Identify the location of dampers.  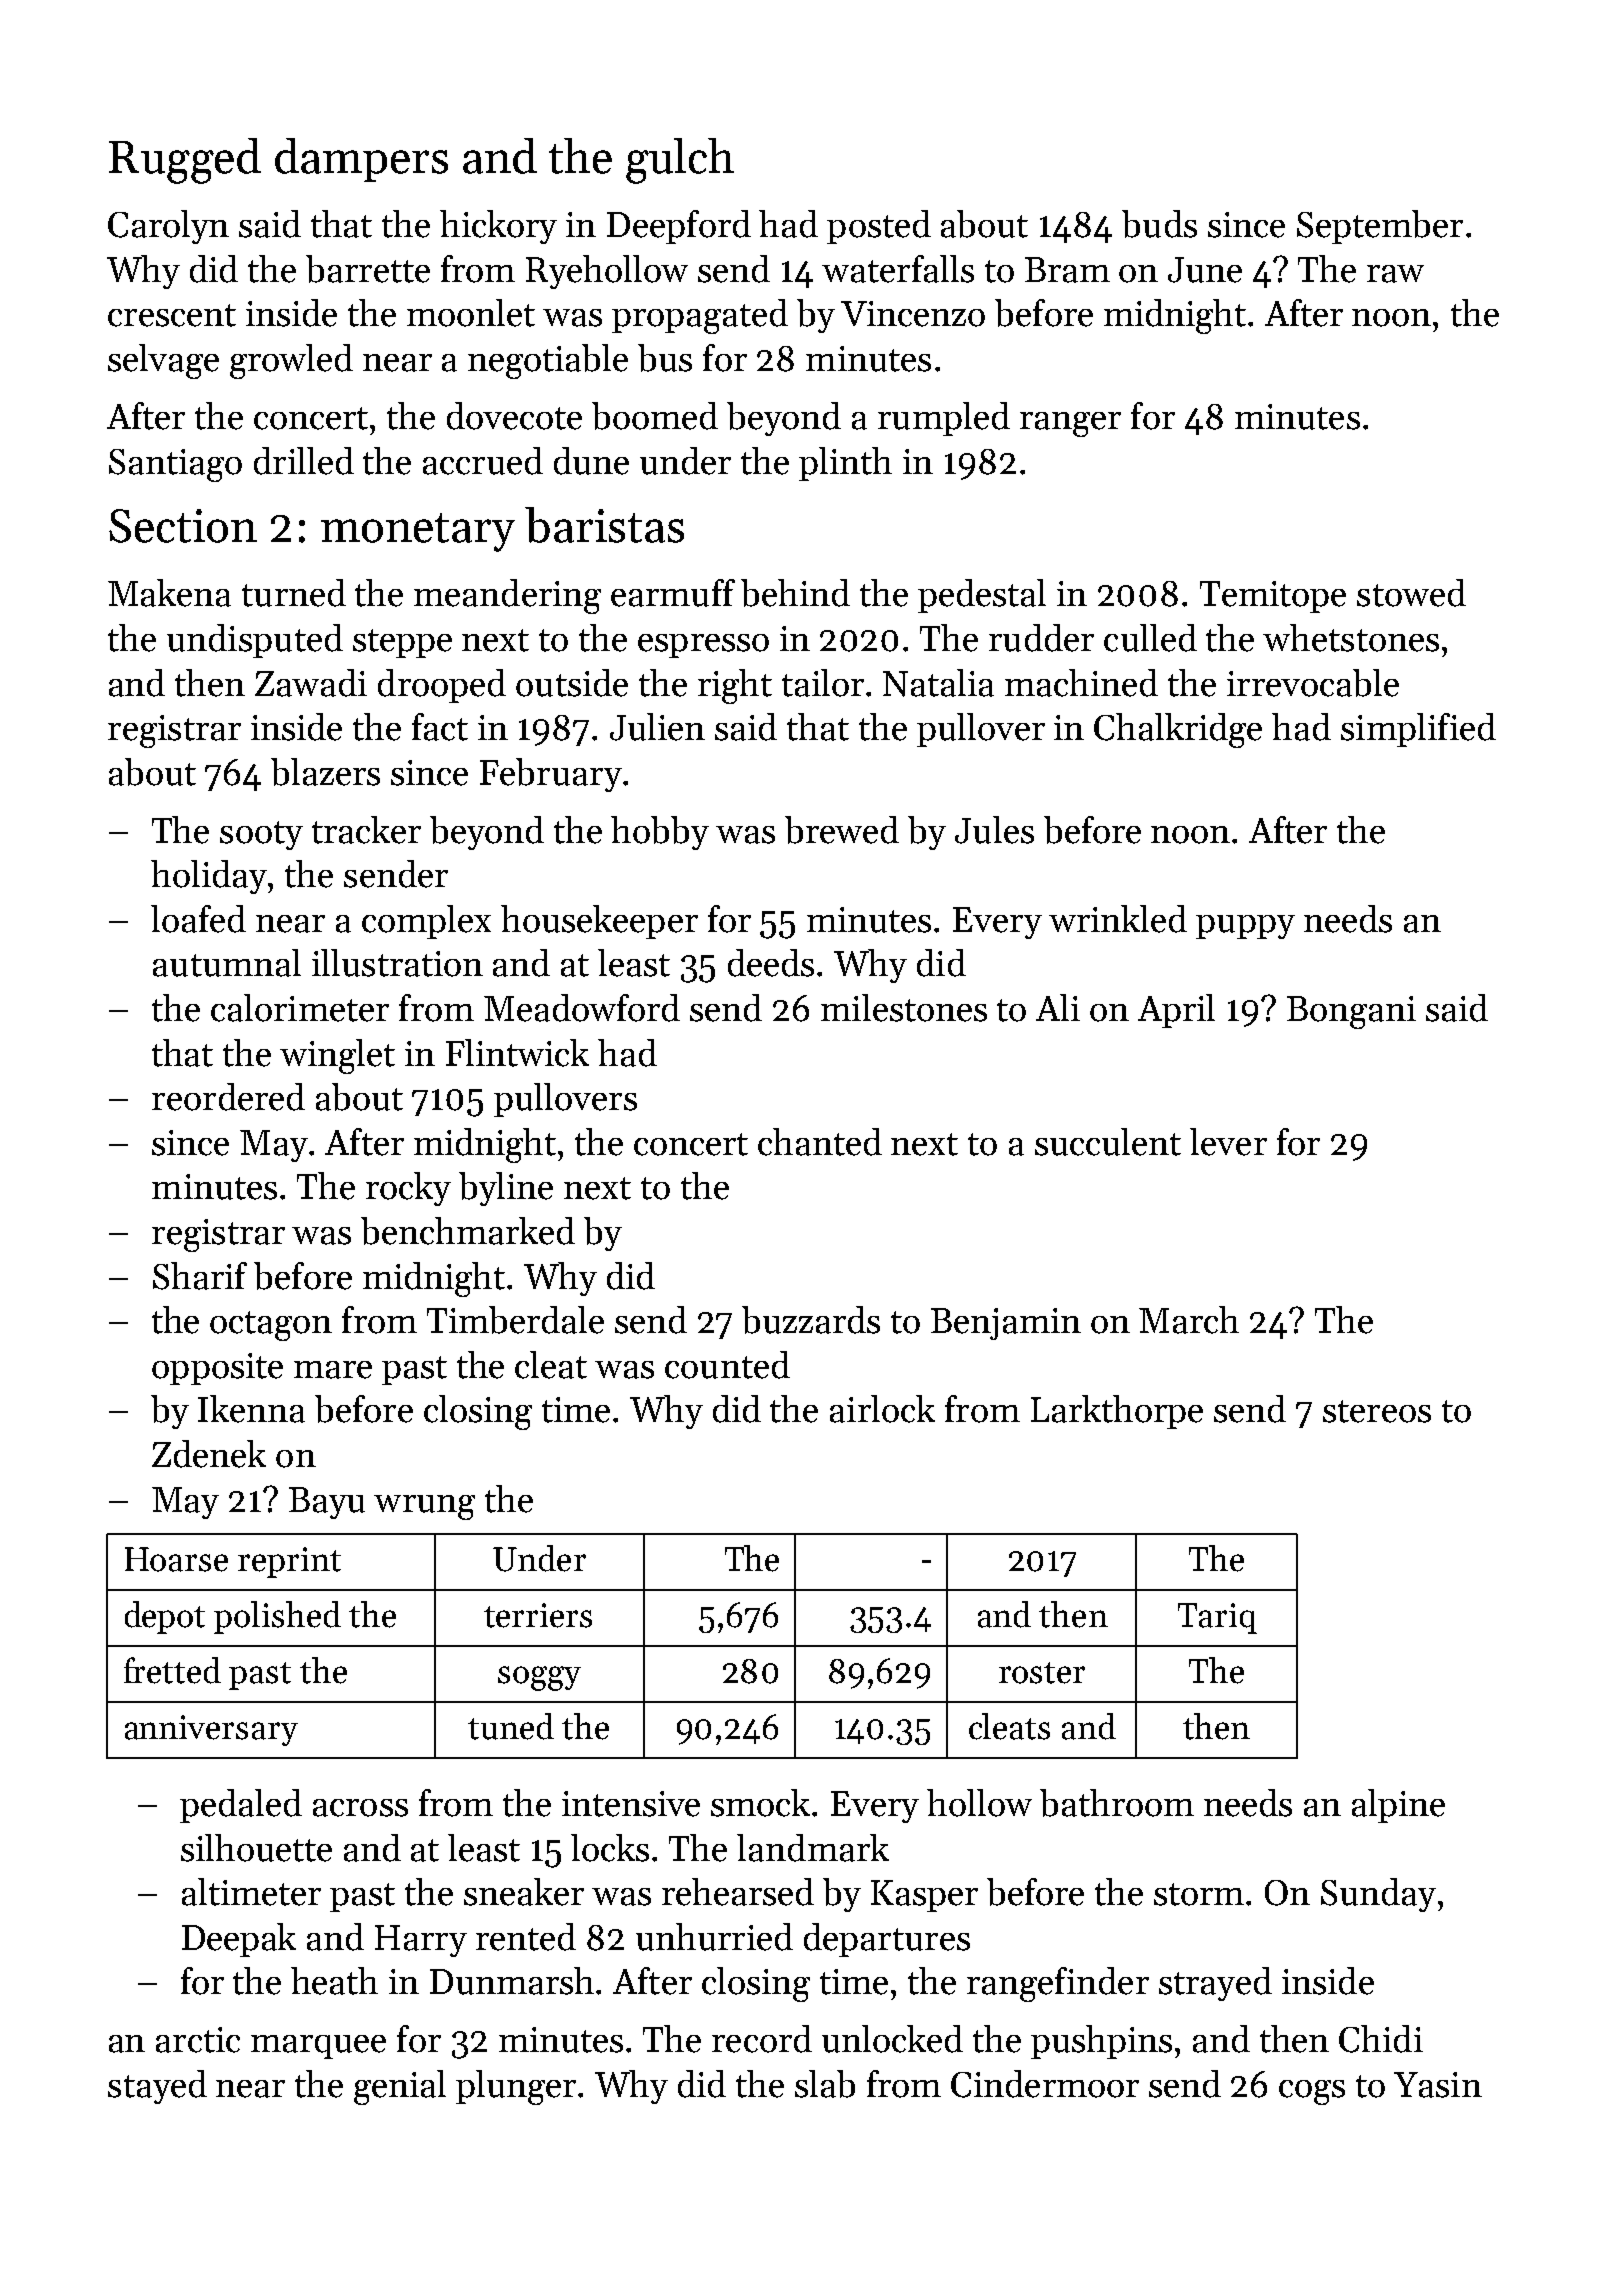
(361, 160).
